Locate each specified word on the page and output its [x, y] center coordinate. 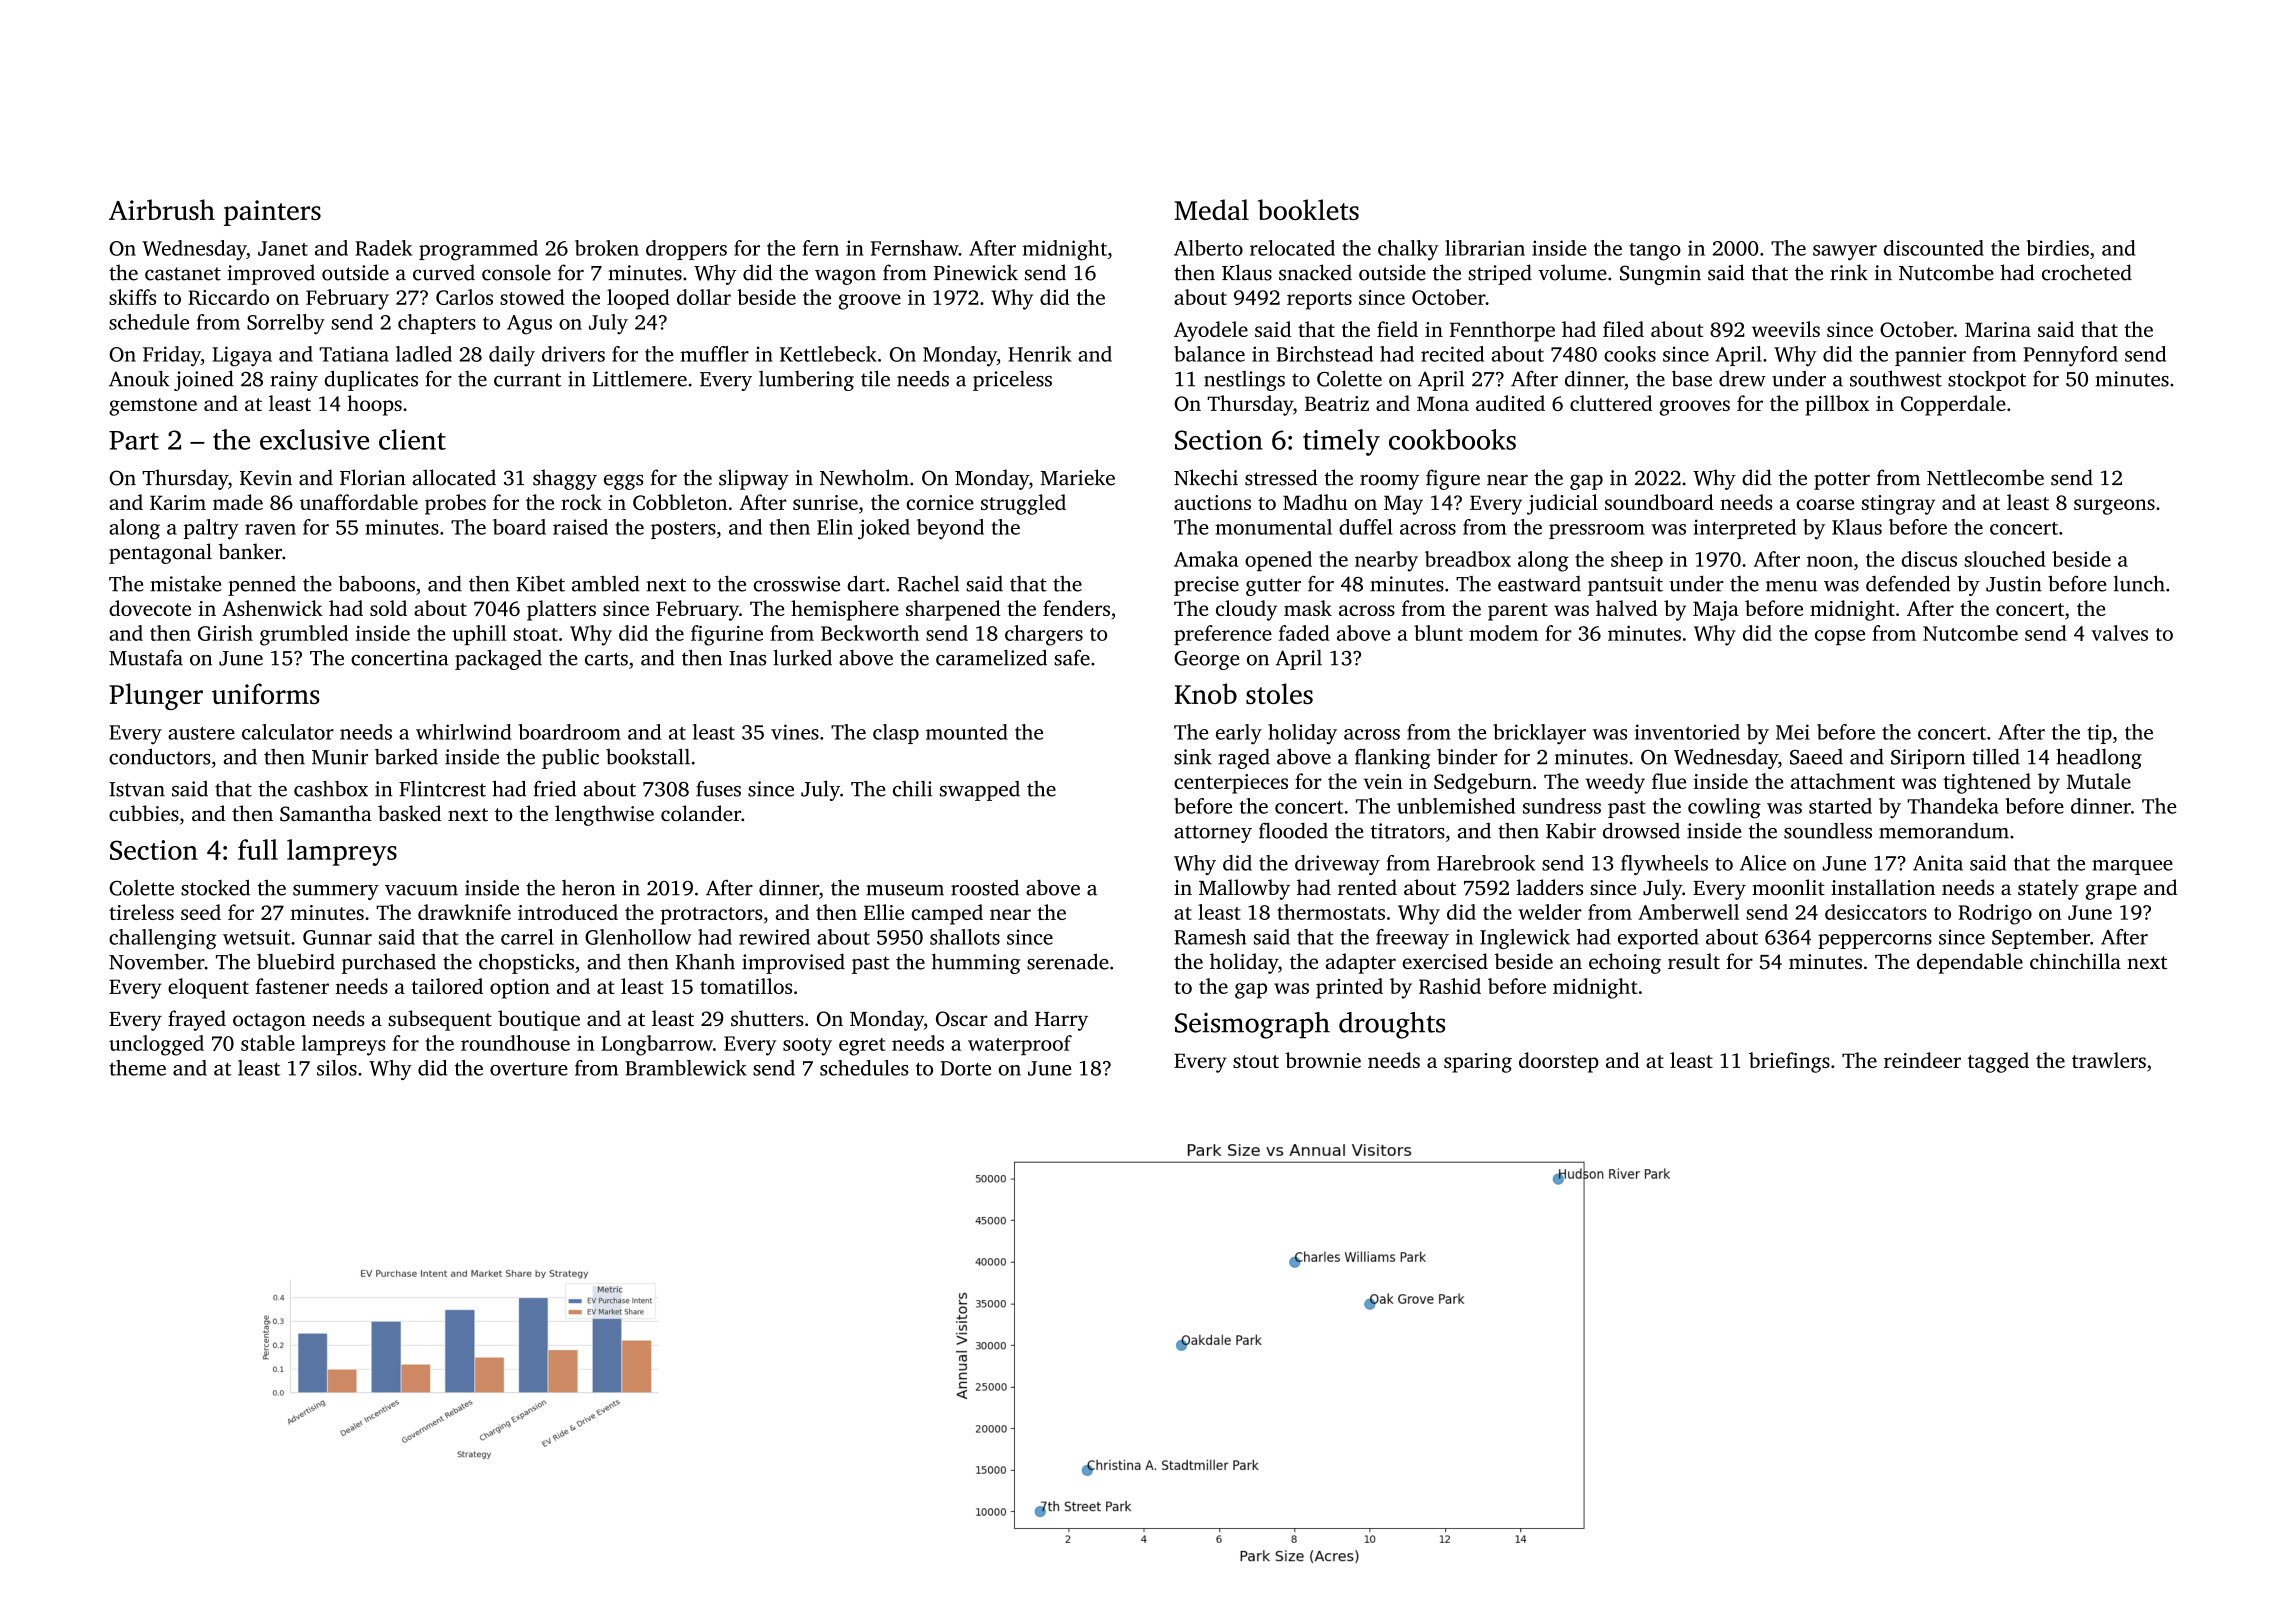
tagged [1998, 1062]
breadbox [1468, 559]
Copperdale [1953, 405]
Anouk [139, 378]
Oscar [962, 1019]
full [258, 849]
